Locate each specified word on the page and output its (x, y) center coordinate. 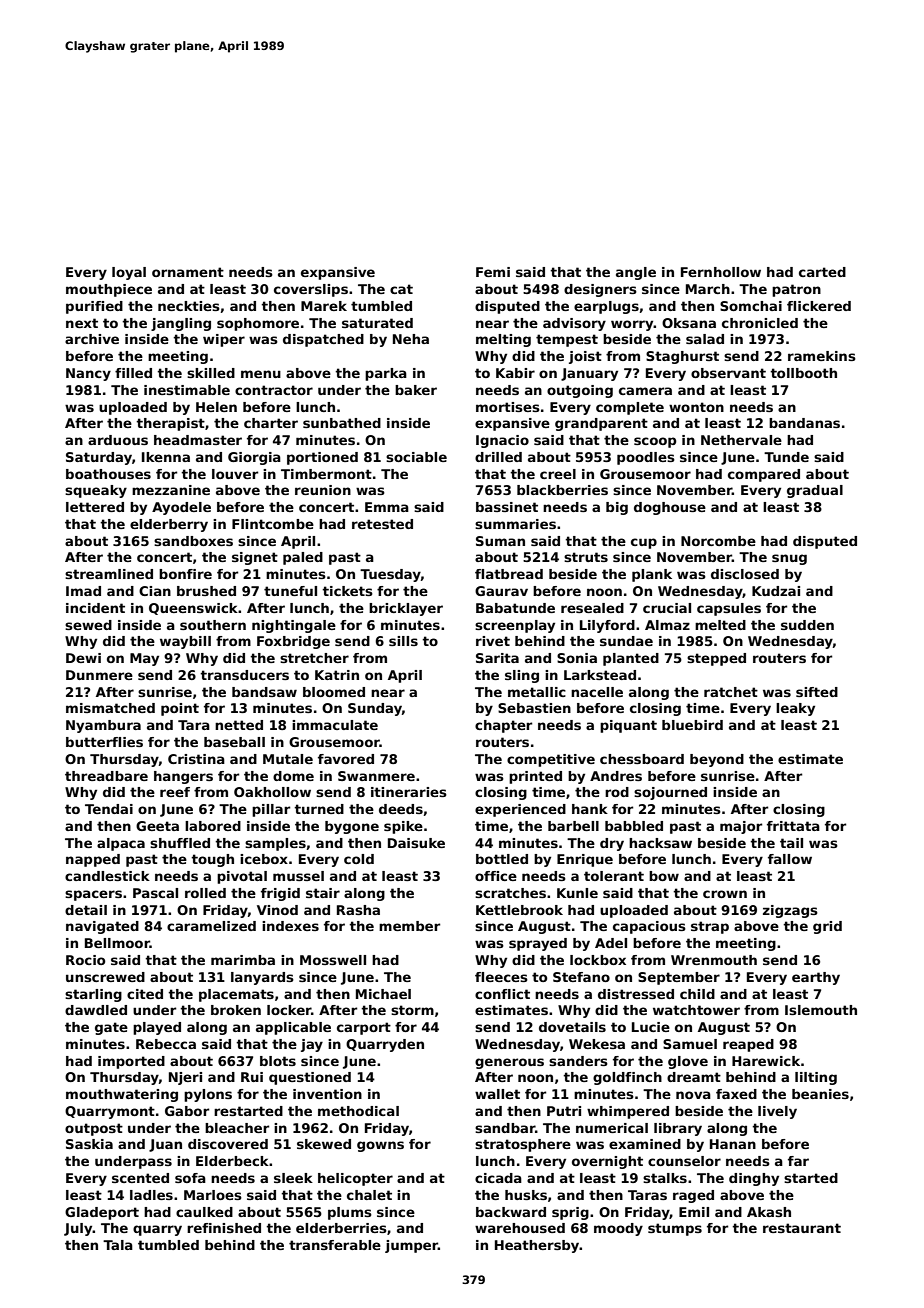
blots (278, 1061)
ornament (188, 272)
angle (636, 273)
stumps (675, 1229)
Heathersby (537, 1246)
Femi (493, 272)
